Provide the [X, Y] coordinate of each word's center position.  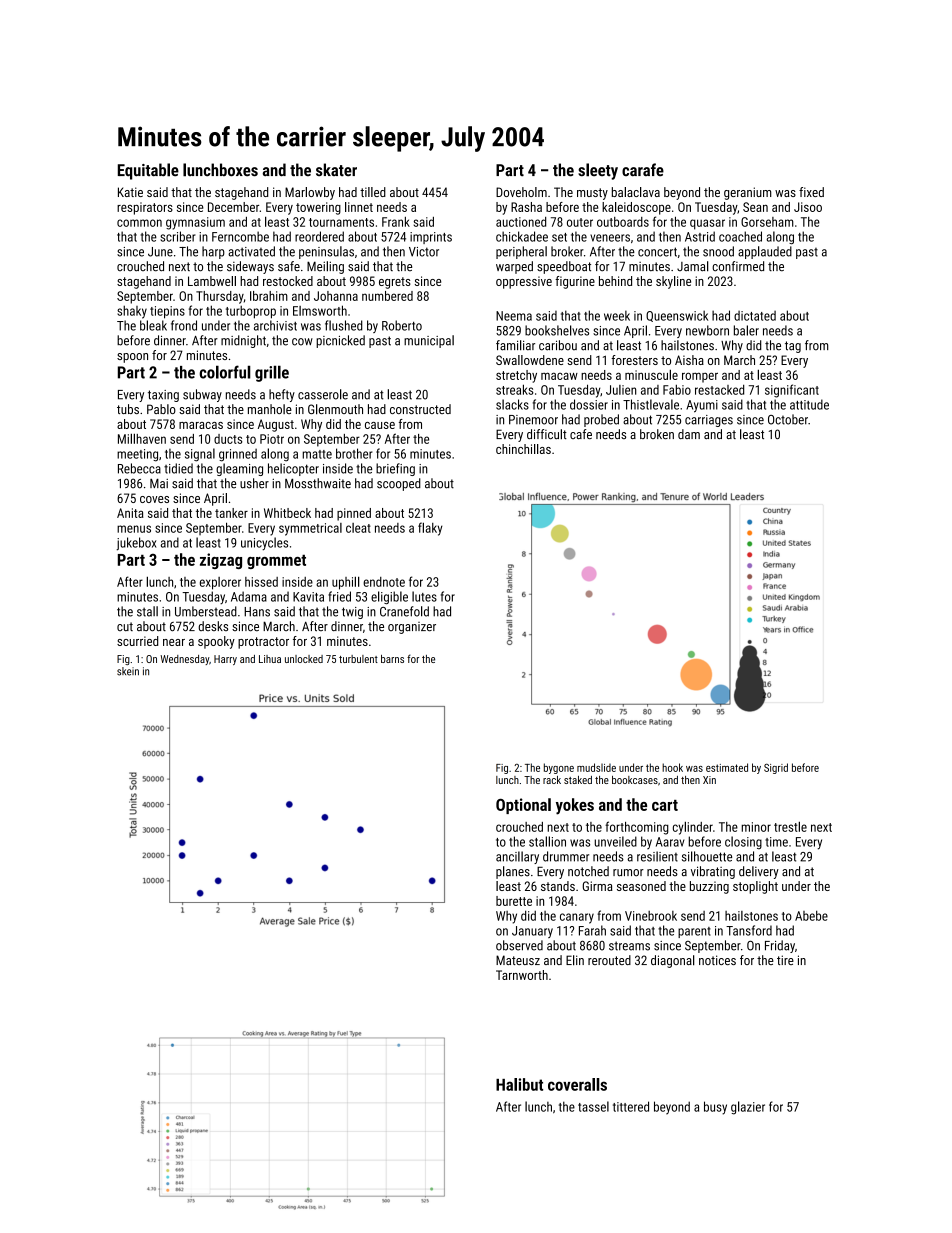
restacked [719, 390]
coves [154, 499]
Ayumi [702, 406]
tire [785, 960]
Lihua [270, 659]
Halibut [519, 1084]
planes [513, 872]
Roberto [402, 325]
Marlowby [310, 193]
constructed [420, 409]
